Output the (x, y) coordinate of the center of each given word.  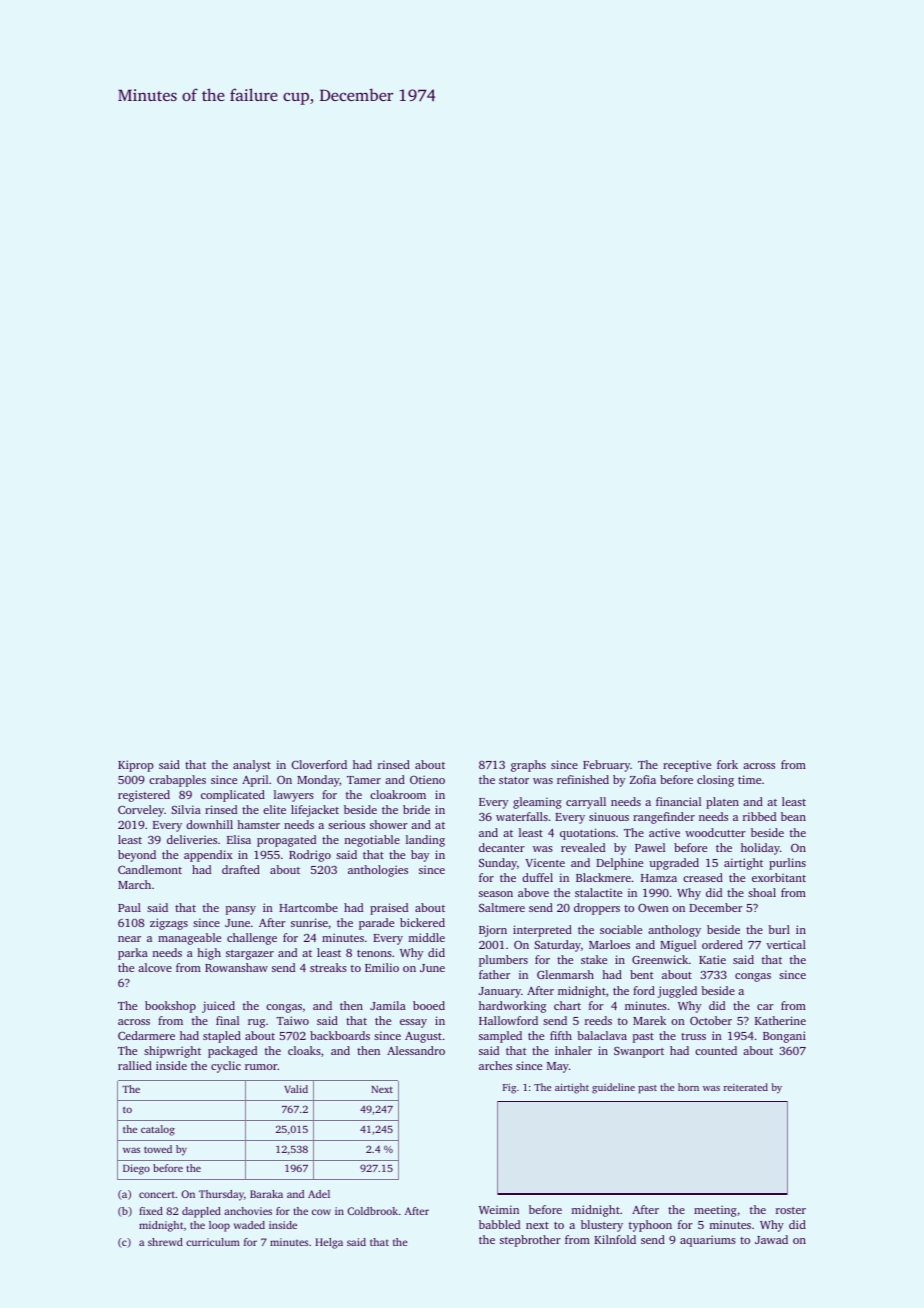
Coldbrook (372, 1211)
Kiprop (136, 766)
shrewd (165, 1242)
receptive (687, 766)
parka (133, 954)
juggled (677, 992)
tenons (374, 953)
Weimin (499, 1209)
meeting (715, 1211)
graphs (528, 766)
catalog (158, 1130)
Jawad (771, 1239)
